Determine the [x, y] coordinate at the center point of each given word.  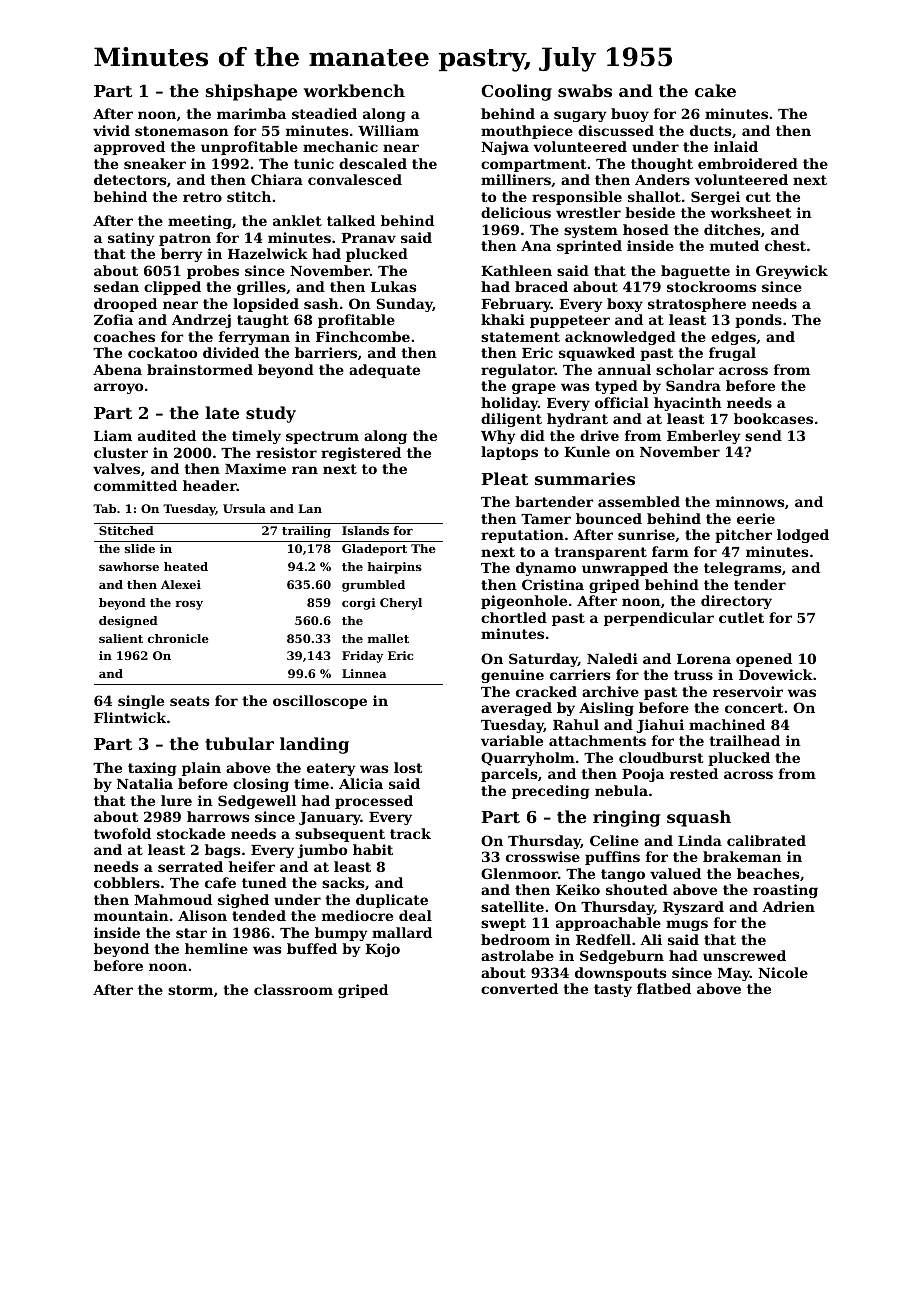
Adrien [788, 906]
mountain [131, 915]
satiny [131, 239]
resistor [286, 452]
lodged [803, 536]
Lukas [393, 286]
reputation [522, 536]
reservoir [748, 691]
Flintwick [130, 717]
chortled [514, 617]
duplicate [392, 901]
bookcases [773, 418]
